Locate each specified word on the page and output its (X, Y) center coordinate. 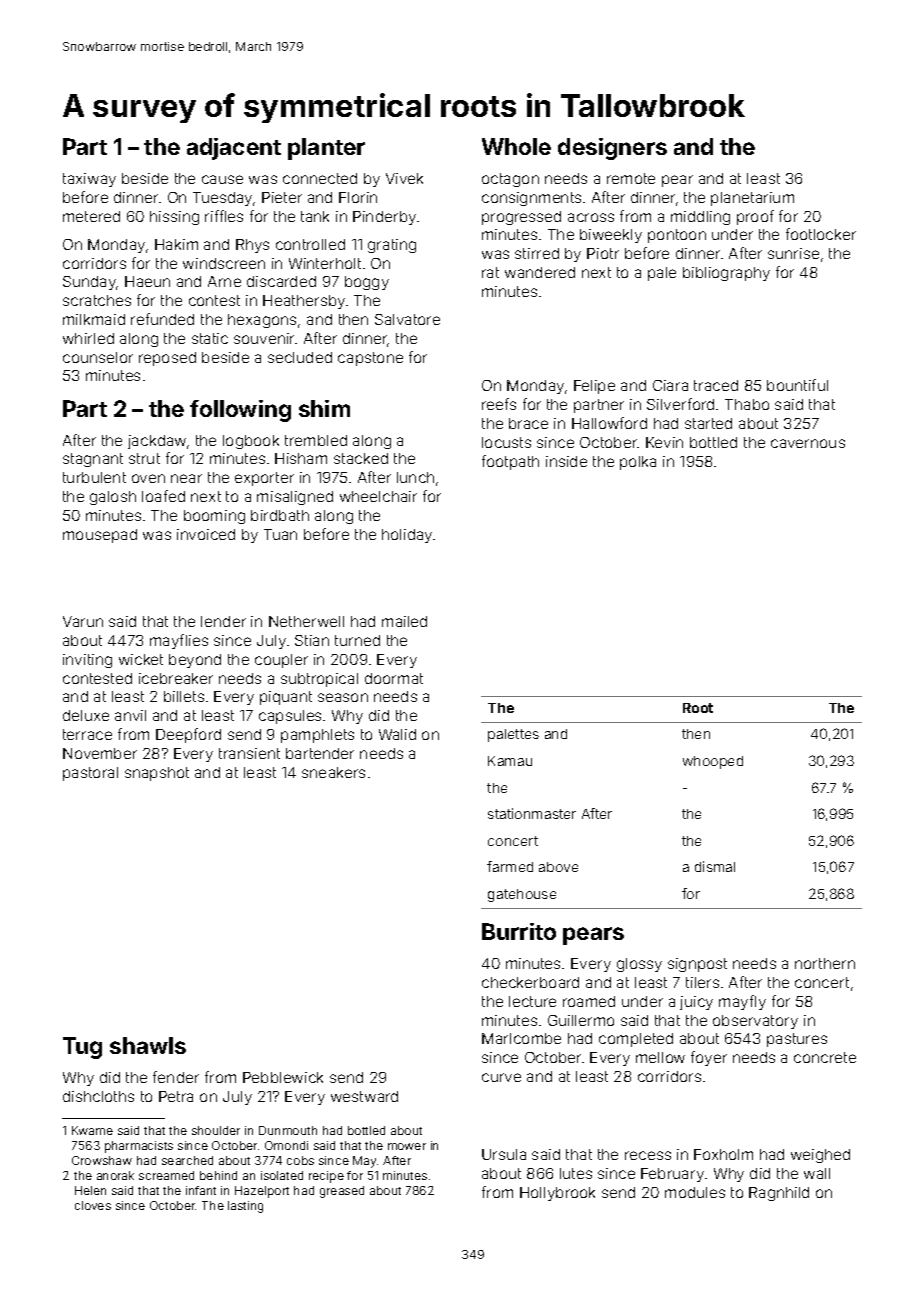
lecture (532, 1001)
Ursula (504, 1154)
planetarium (752, 199)
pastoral (90, 774)
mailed (404, 621)
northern (825, 963)
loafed (163, 496)
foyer (709, 1058)
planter (326, 149)
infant (201, 1190)
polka (638, 463)
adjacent (234, 149)
